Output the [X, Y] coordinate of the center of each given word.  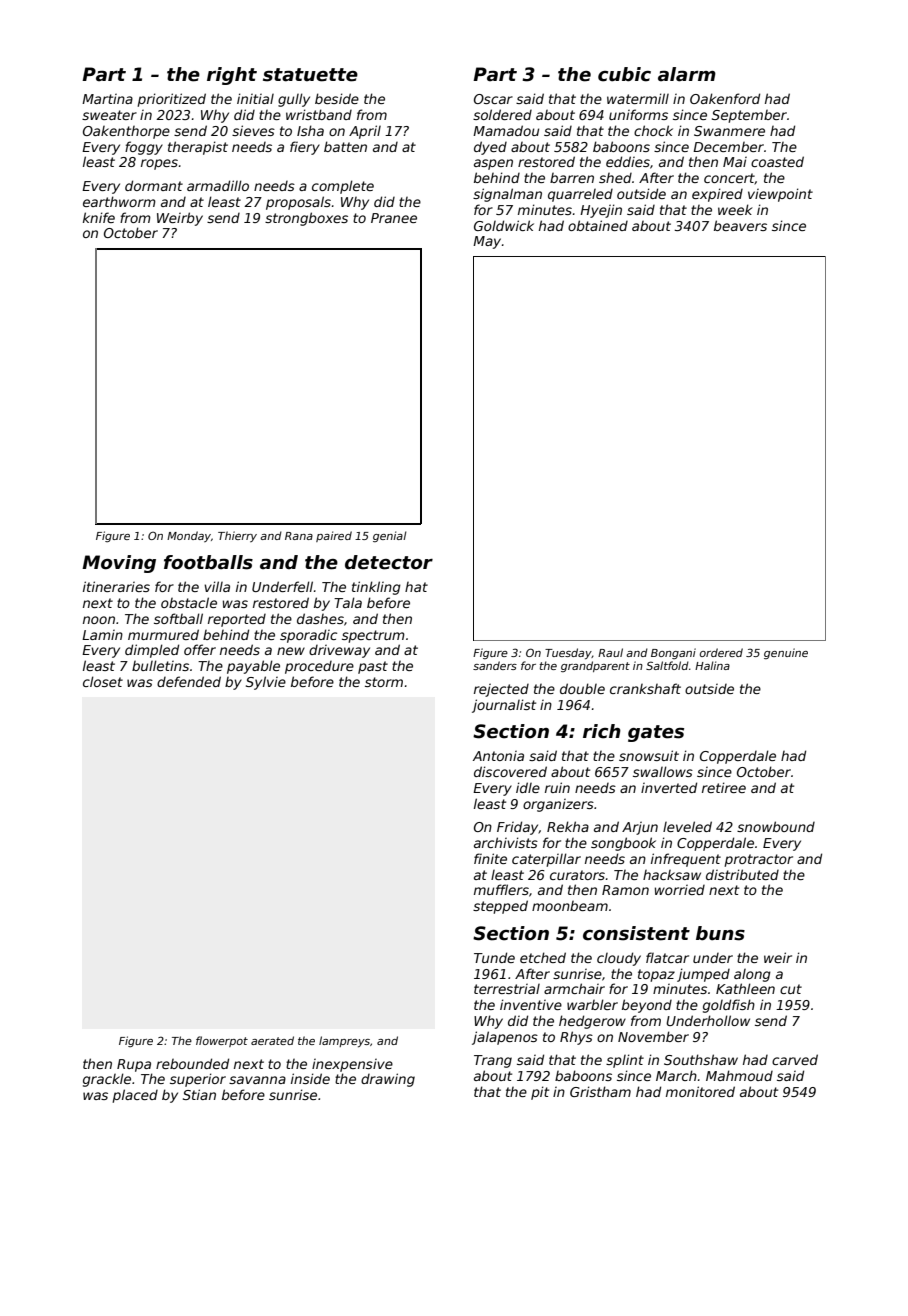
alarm [687, 74]
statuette [310, 75]
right [232, 76]
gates [656, 733]
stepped [500, 907]
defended [189, 681]
